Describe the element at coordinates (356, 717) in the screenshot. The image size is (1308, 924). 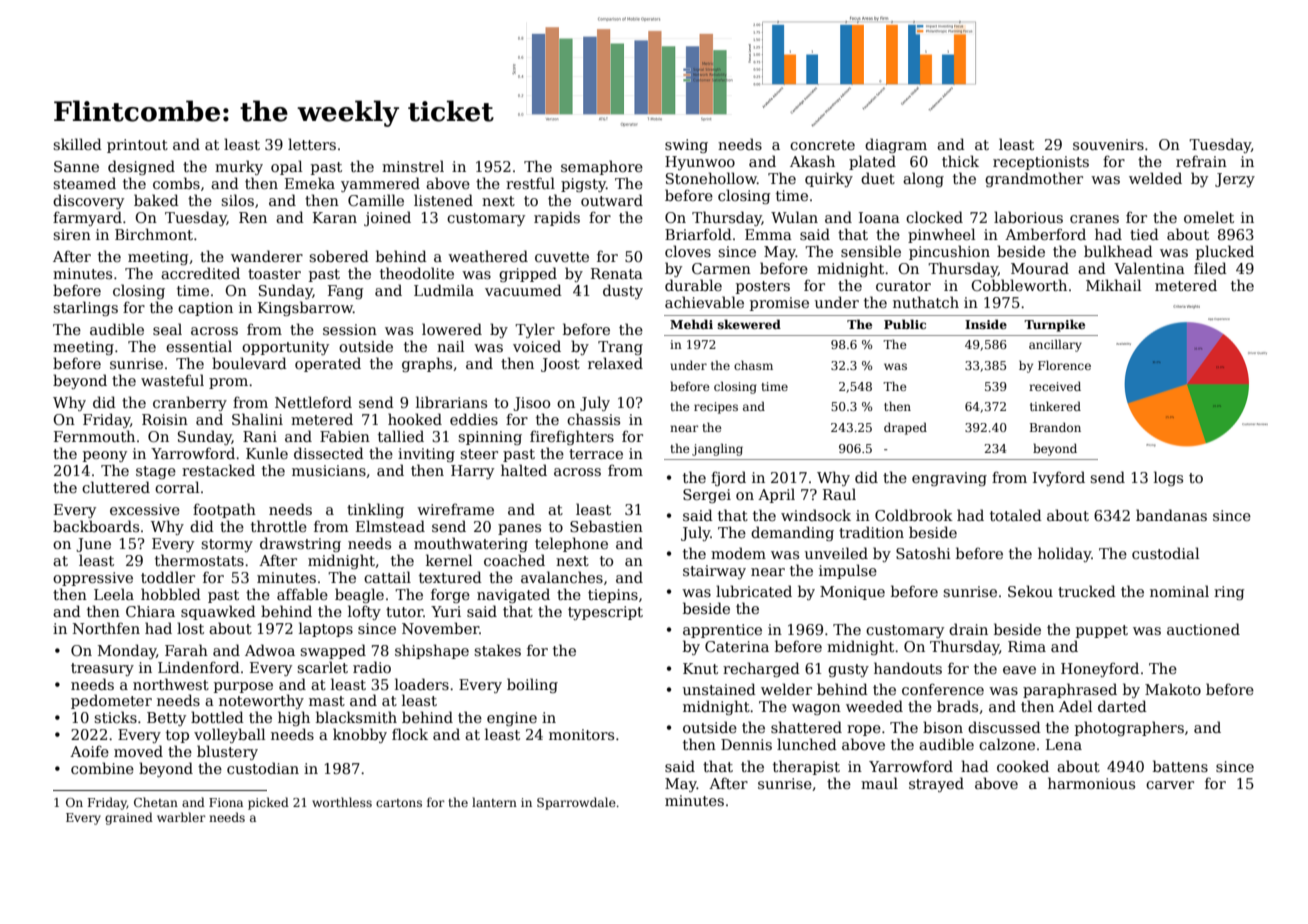
I see `blacksmith` at that location.
